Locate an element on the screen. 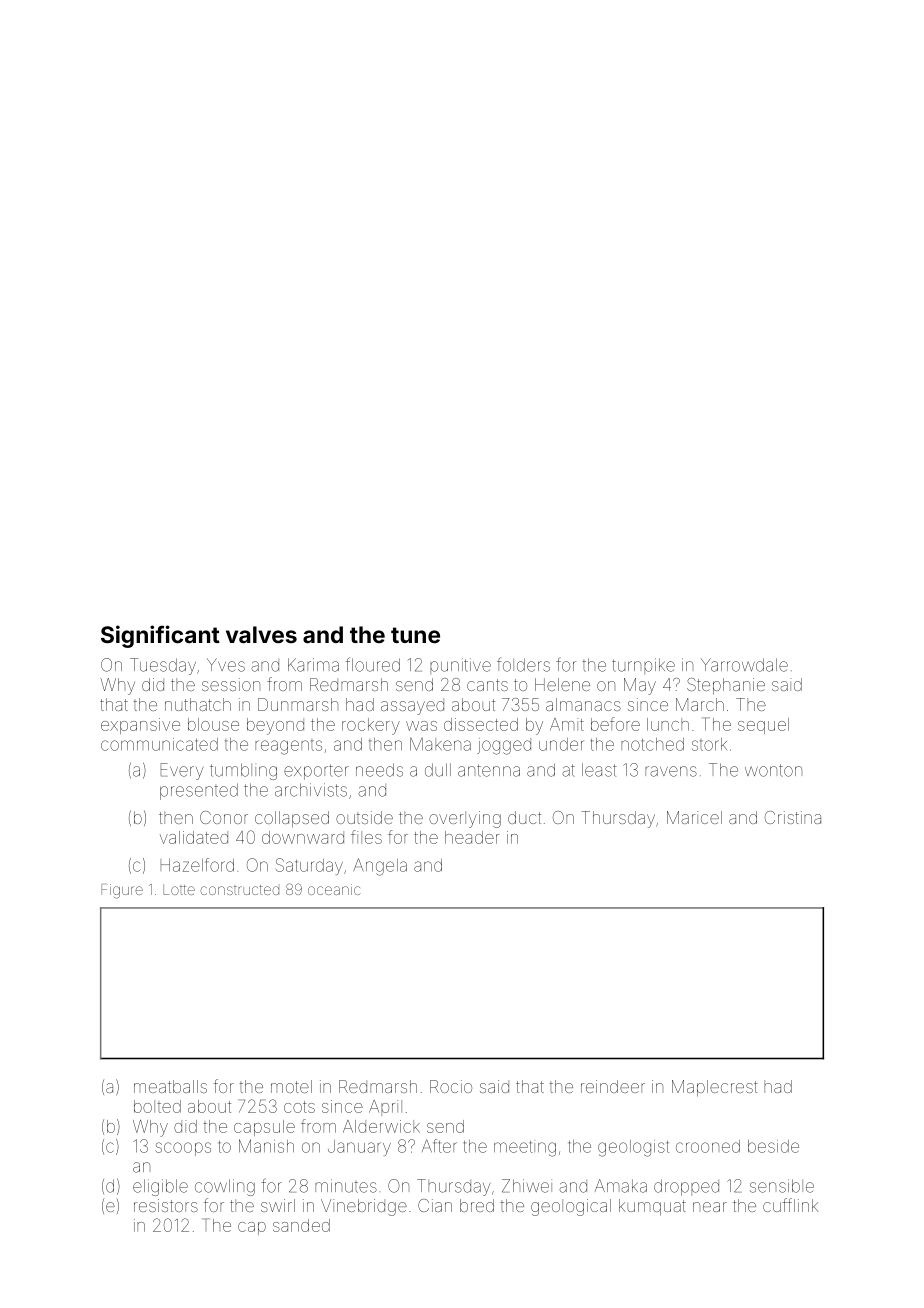 The height and width of the screenshot is (1308, 924). beside is located at coordinates (773, 1146).
